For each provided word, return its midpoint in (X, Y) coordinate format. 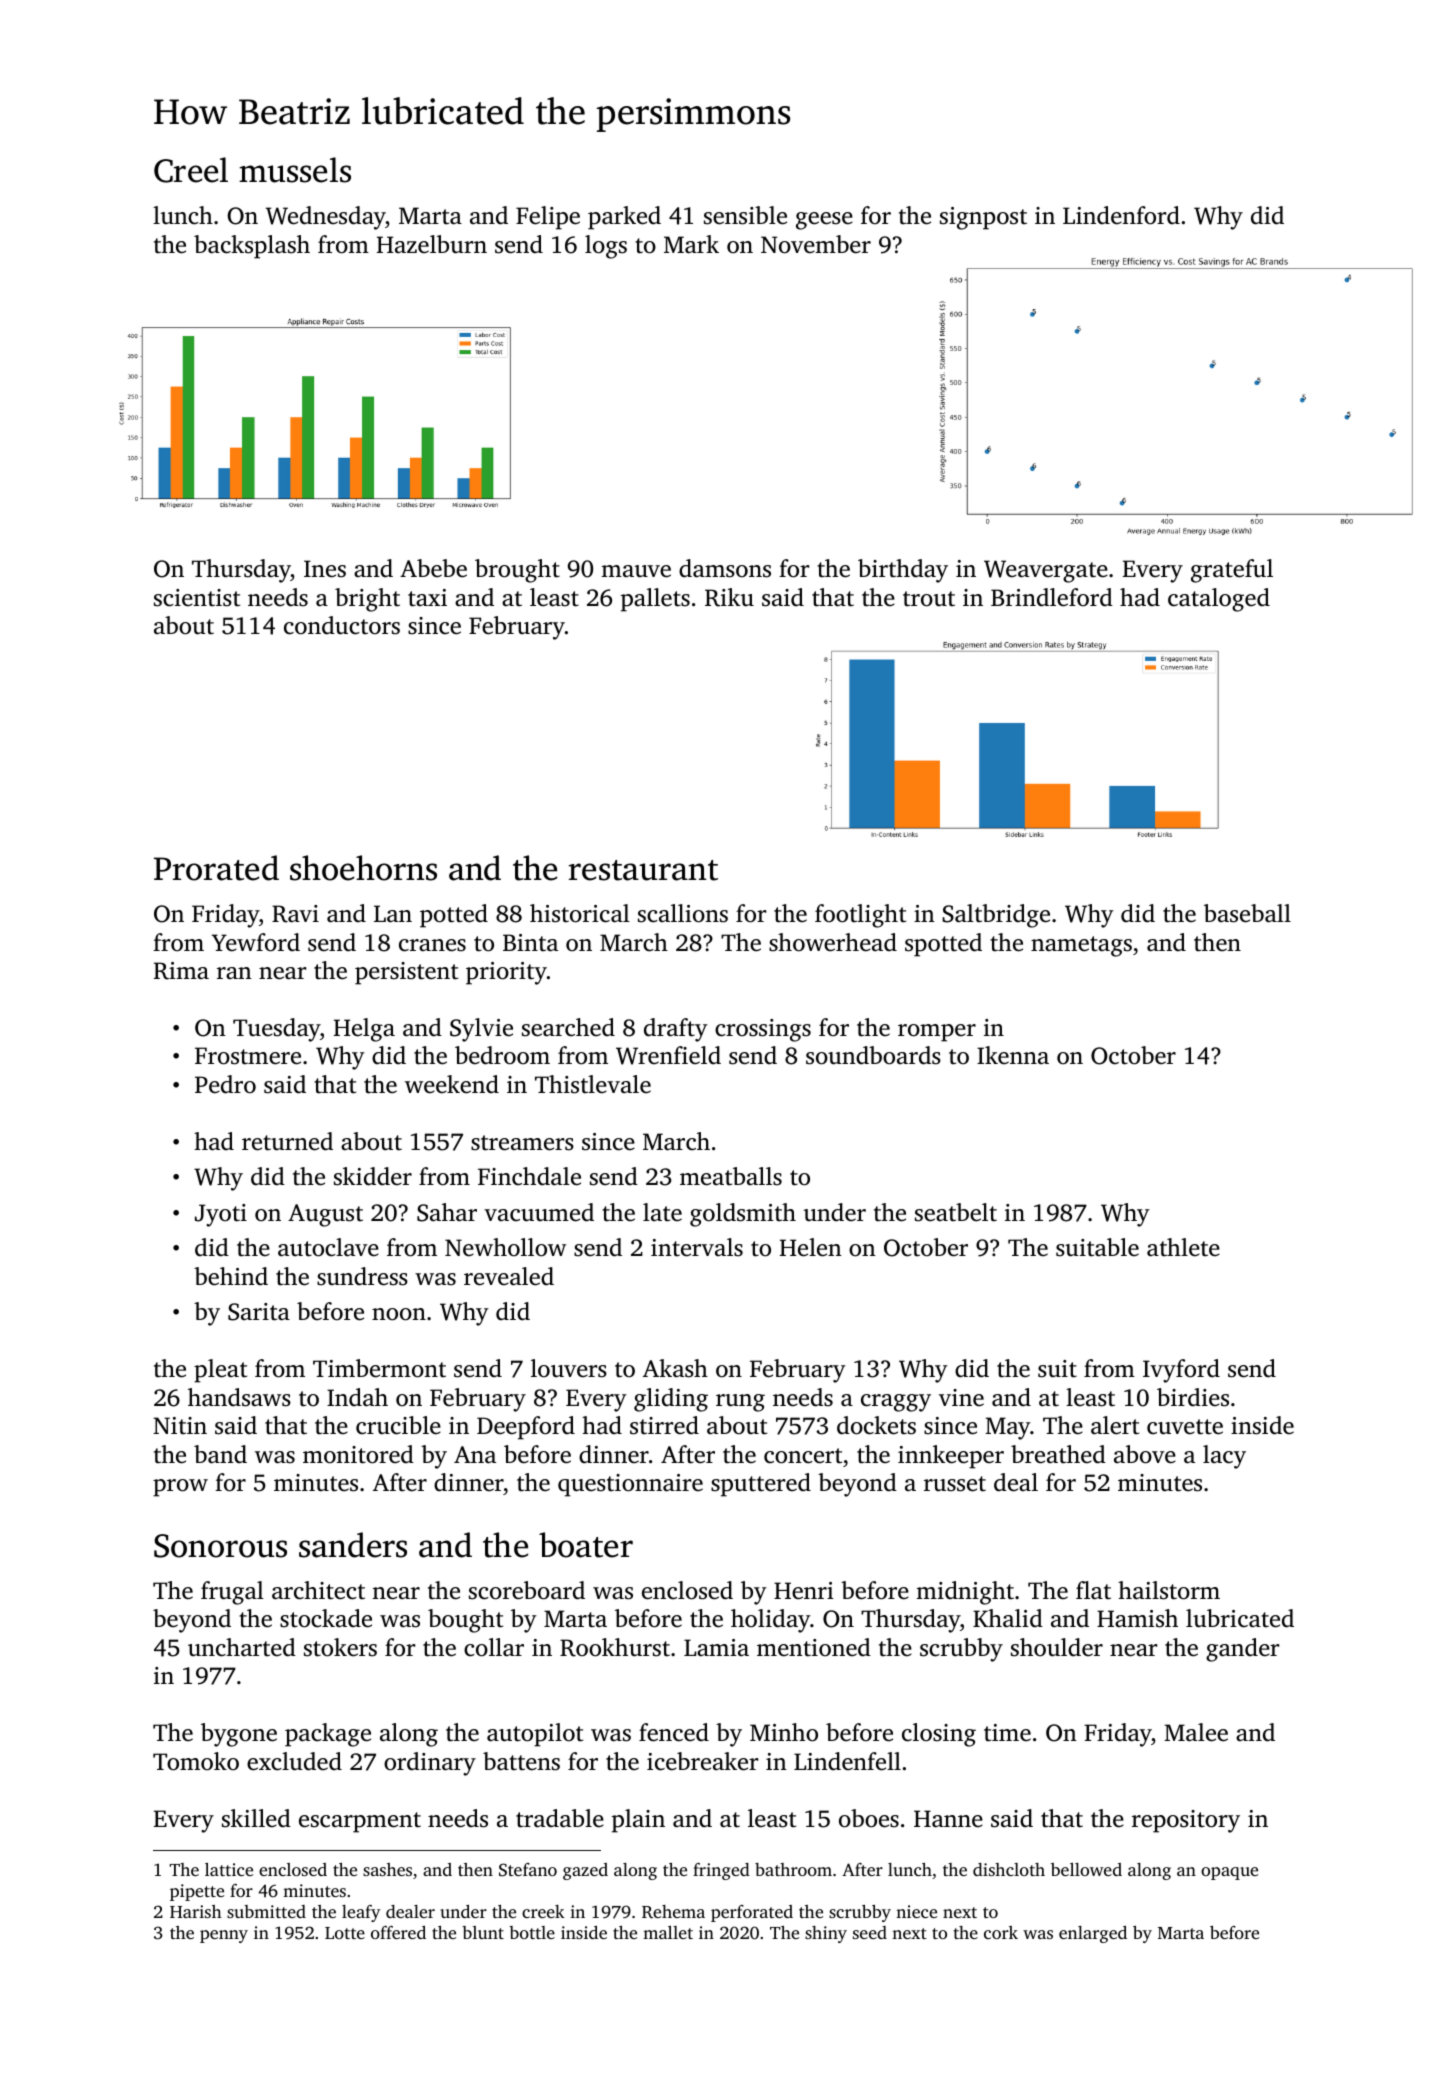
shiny (826, 1934)
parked (624, 218)
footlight (860, 916)
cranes (432, 945)
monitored (358, 1454)
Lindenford (1121, 215)
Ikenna (1013, 1055)
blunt (483, 1932)
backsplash (252, 247)
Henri (804, 1591)
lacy (1224, 1457)
